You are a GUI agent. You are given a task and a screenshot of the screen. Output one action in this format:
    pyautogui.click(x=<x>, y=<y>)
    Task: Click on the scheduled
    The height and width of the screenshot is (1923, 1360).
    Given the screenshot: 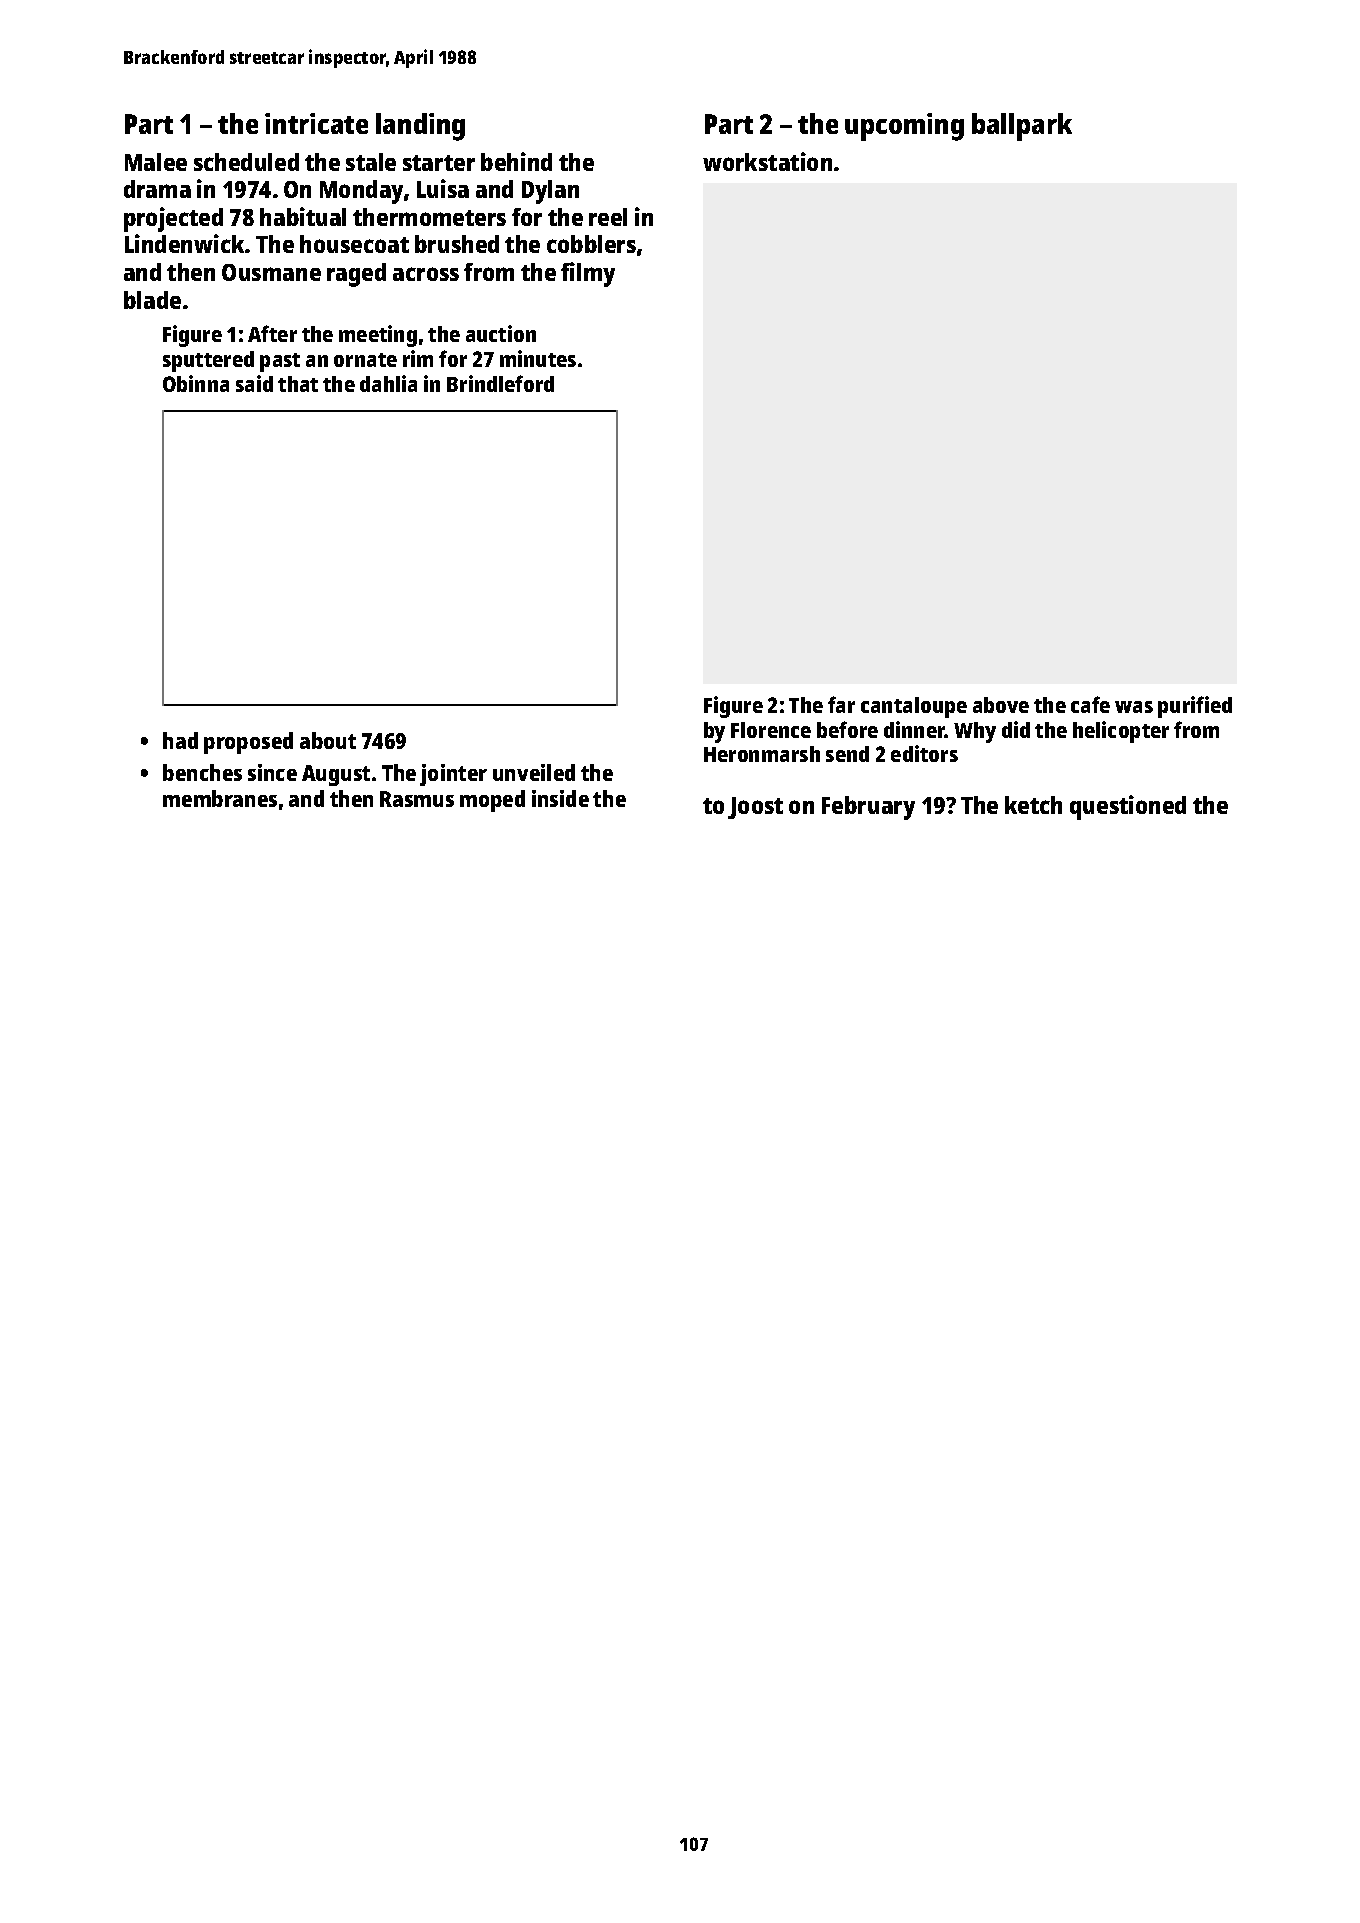 What is the action you would take?
    pyautogui.click(x=246, y=162)
